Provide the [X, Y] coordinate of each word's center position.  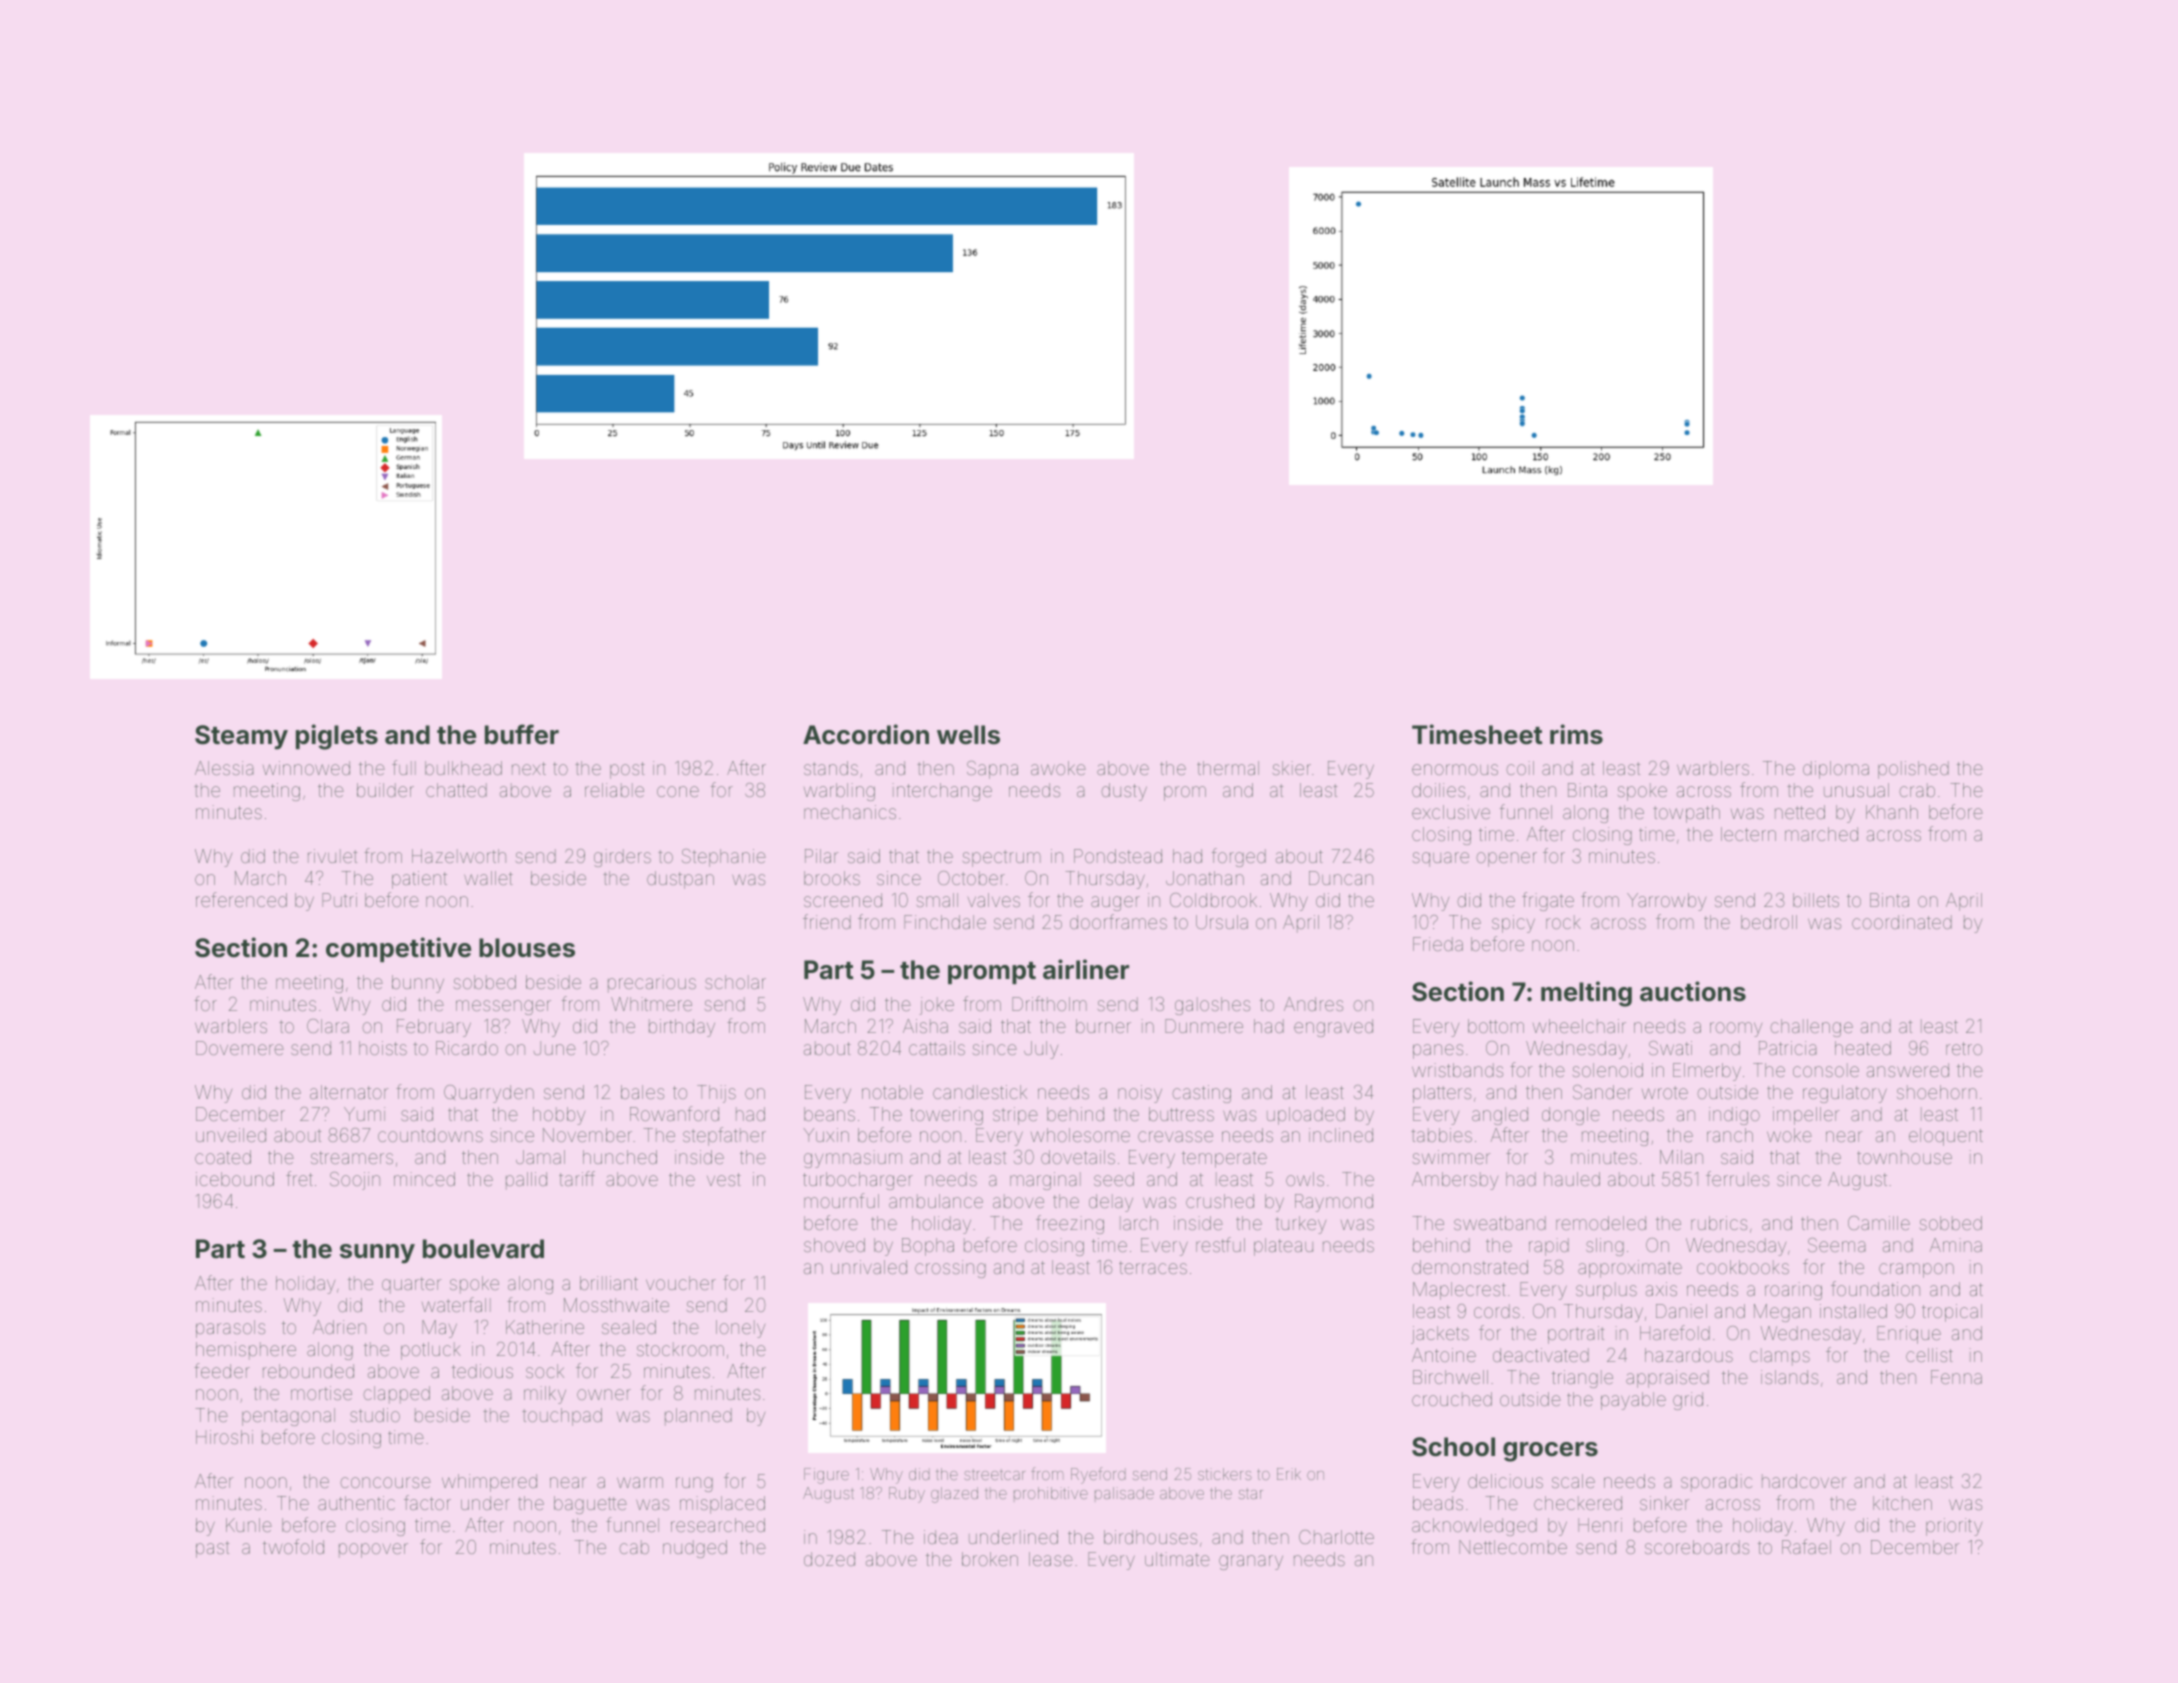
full [404, 767]
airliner [1086, 969]
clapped [396, 1395]
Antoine [1444, 1355]
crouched [1452, 1399]
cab [634, 1547]
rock [1563, 922]
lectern [1748, 834]
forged [1239, 857]
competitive [398, 949]
